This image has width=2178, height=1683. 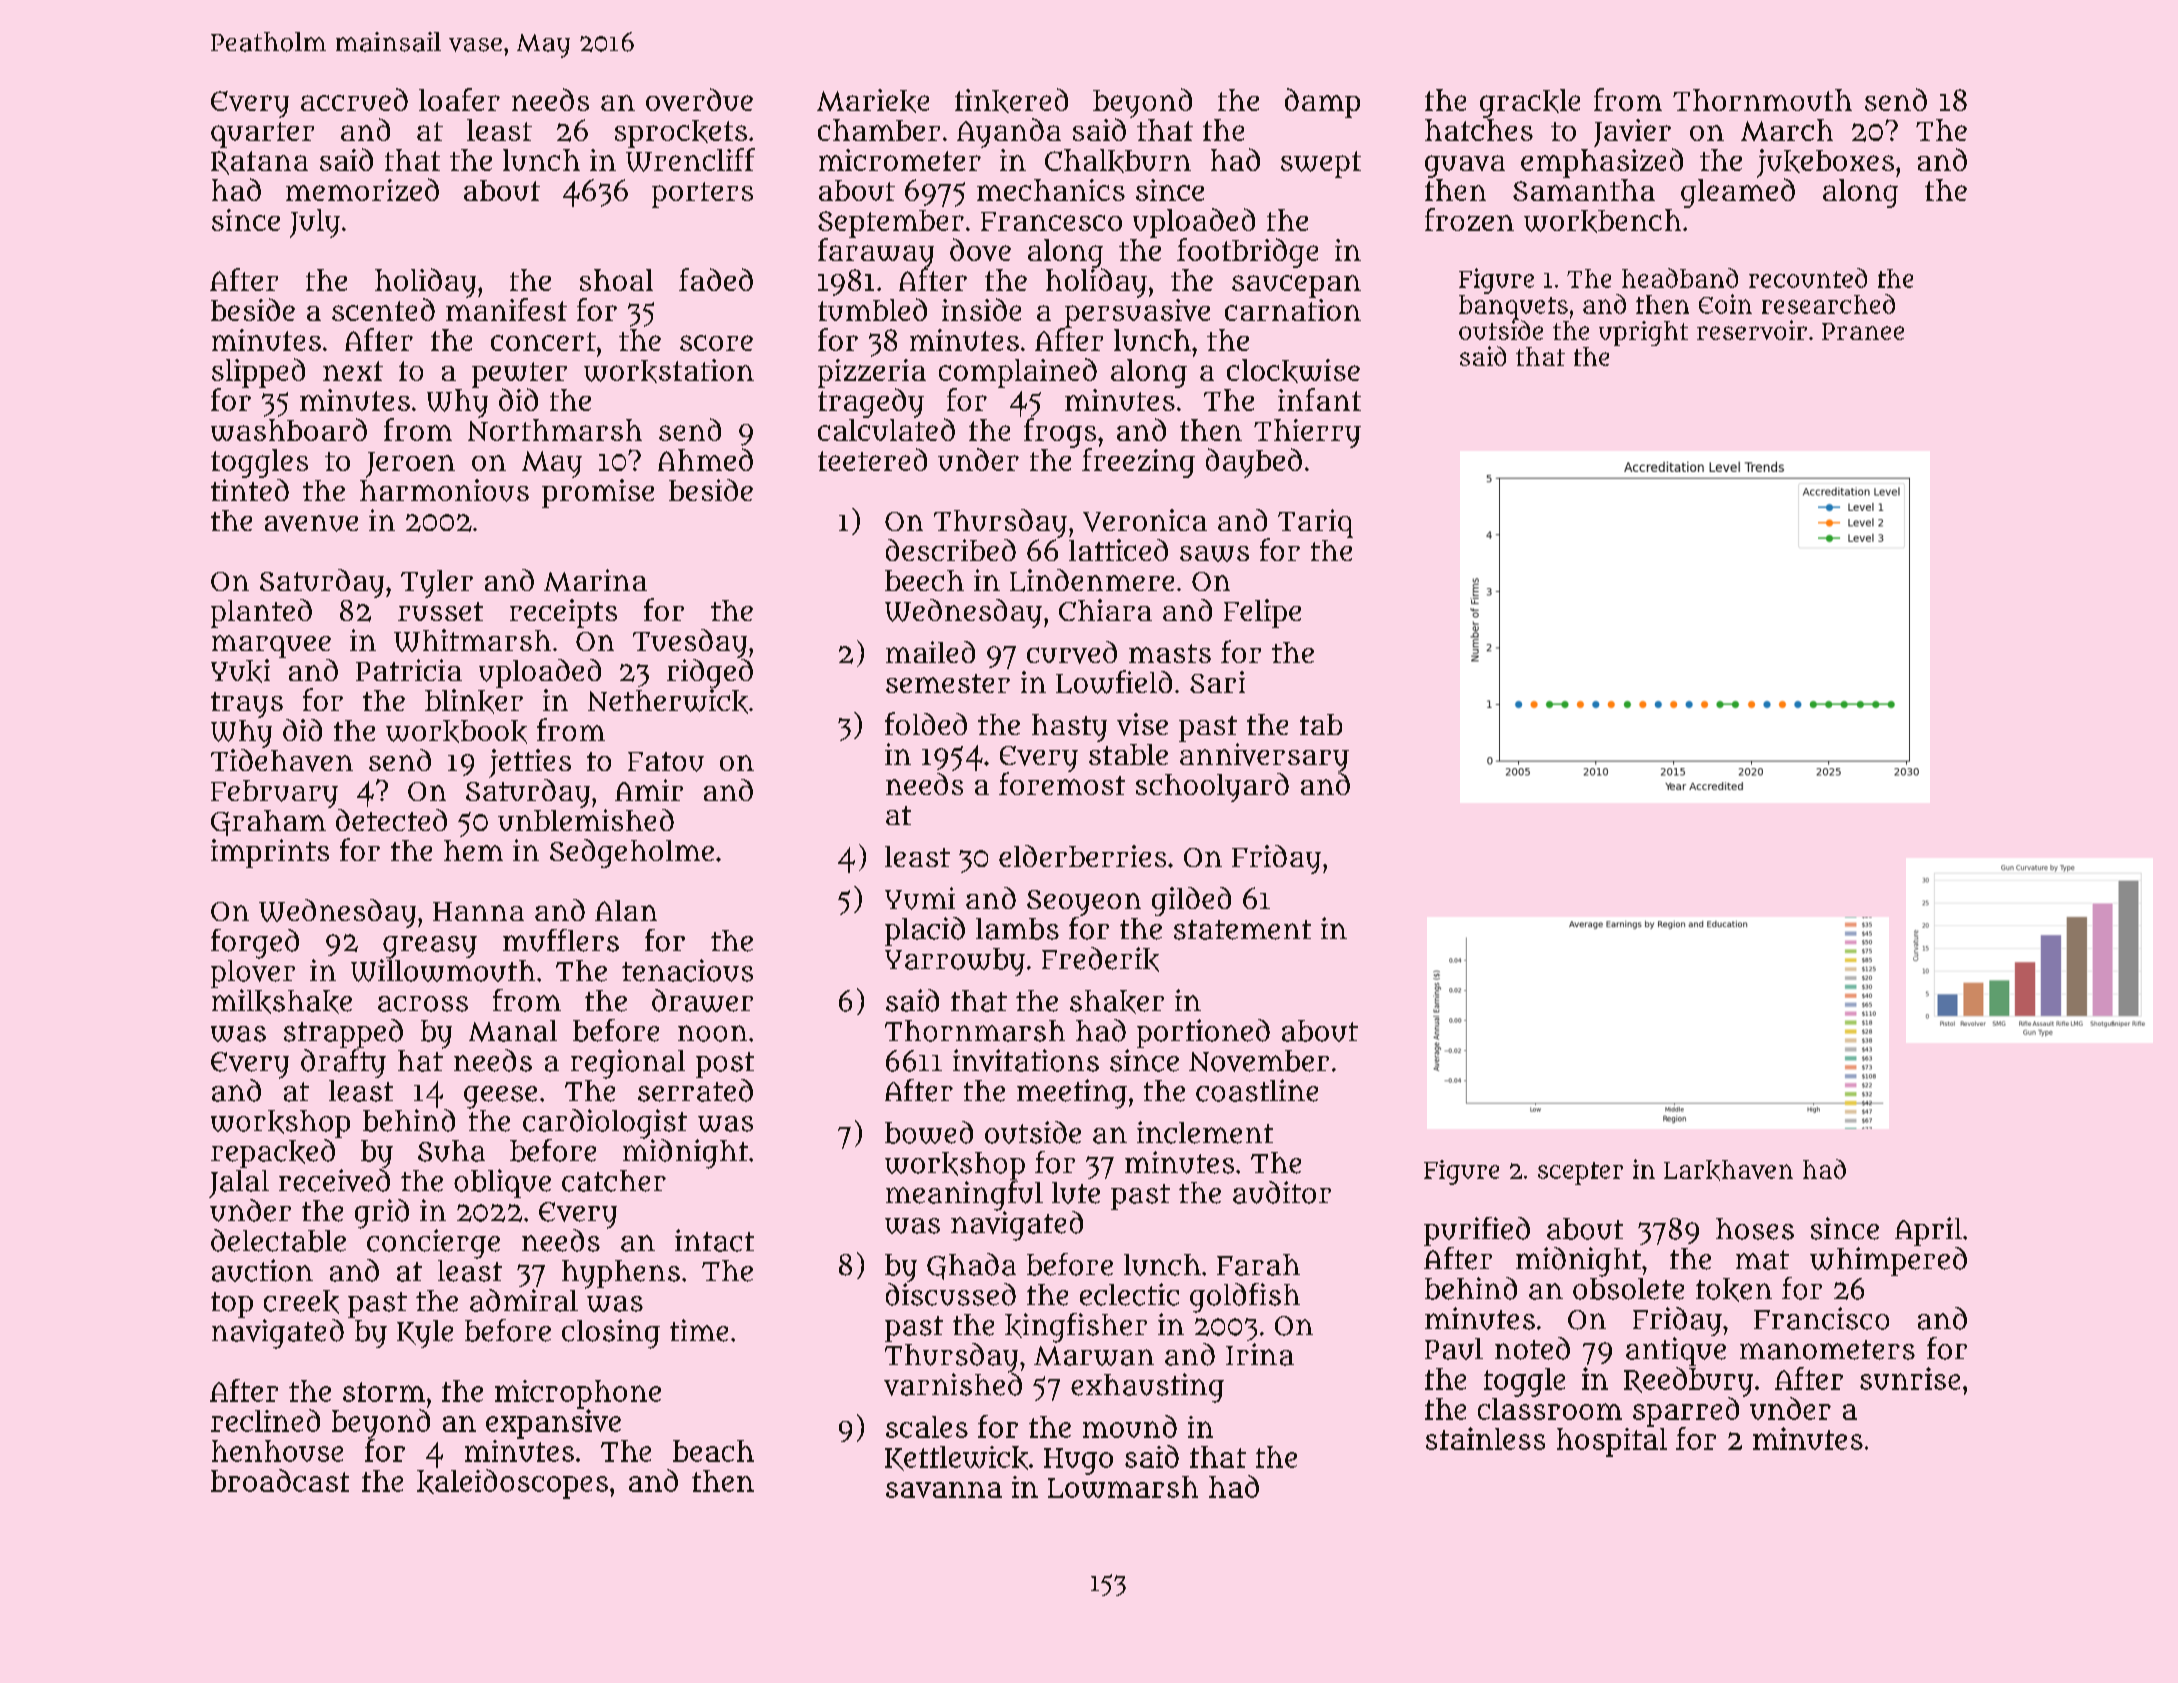 I want to click on Lowmarsh, so click(x=1123, y=1487).
